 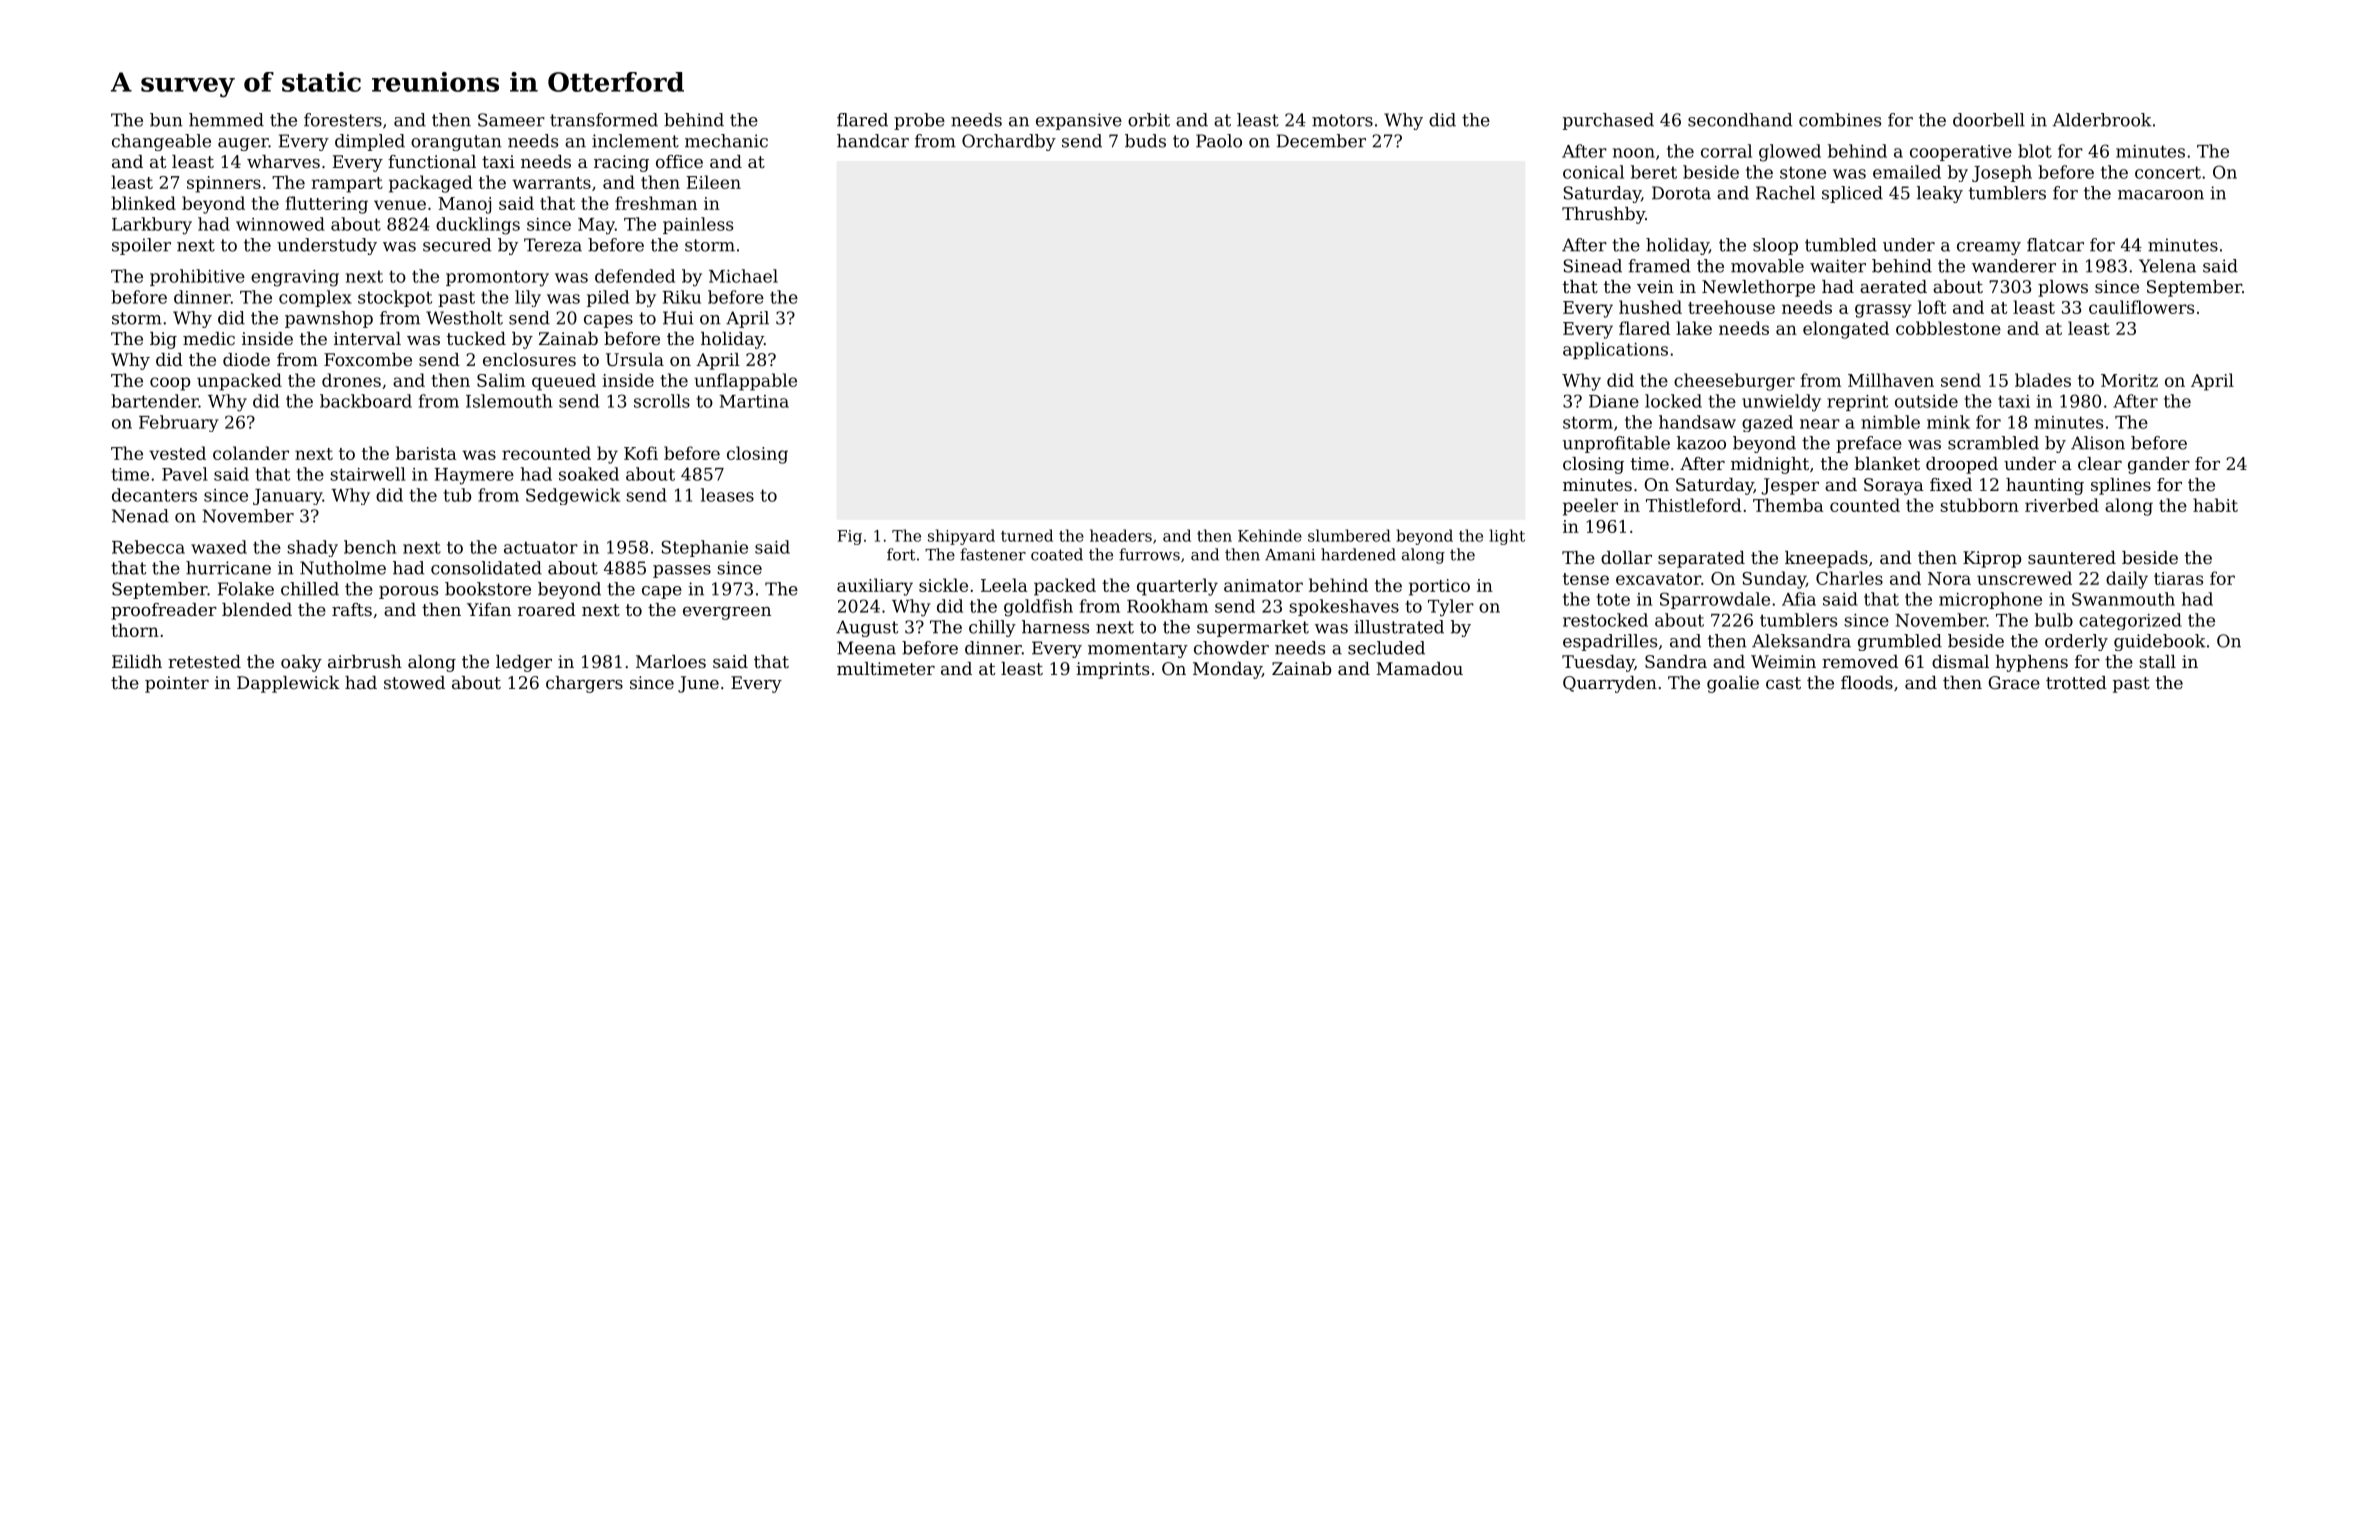 What do you see at coordinates (1615, 350) in the image?
I see `applications` at bounding box center [1615, 350].
